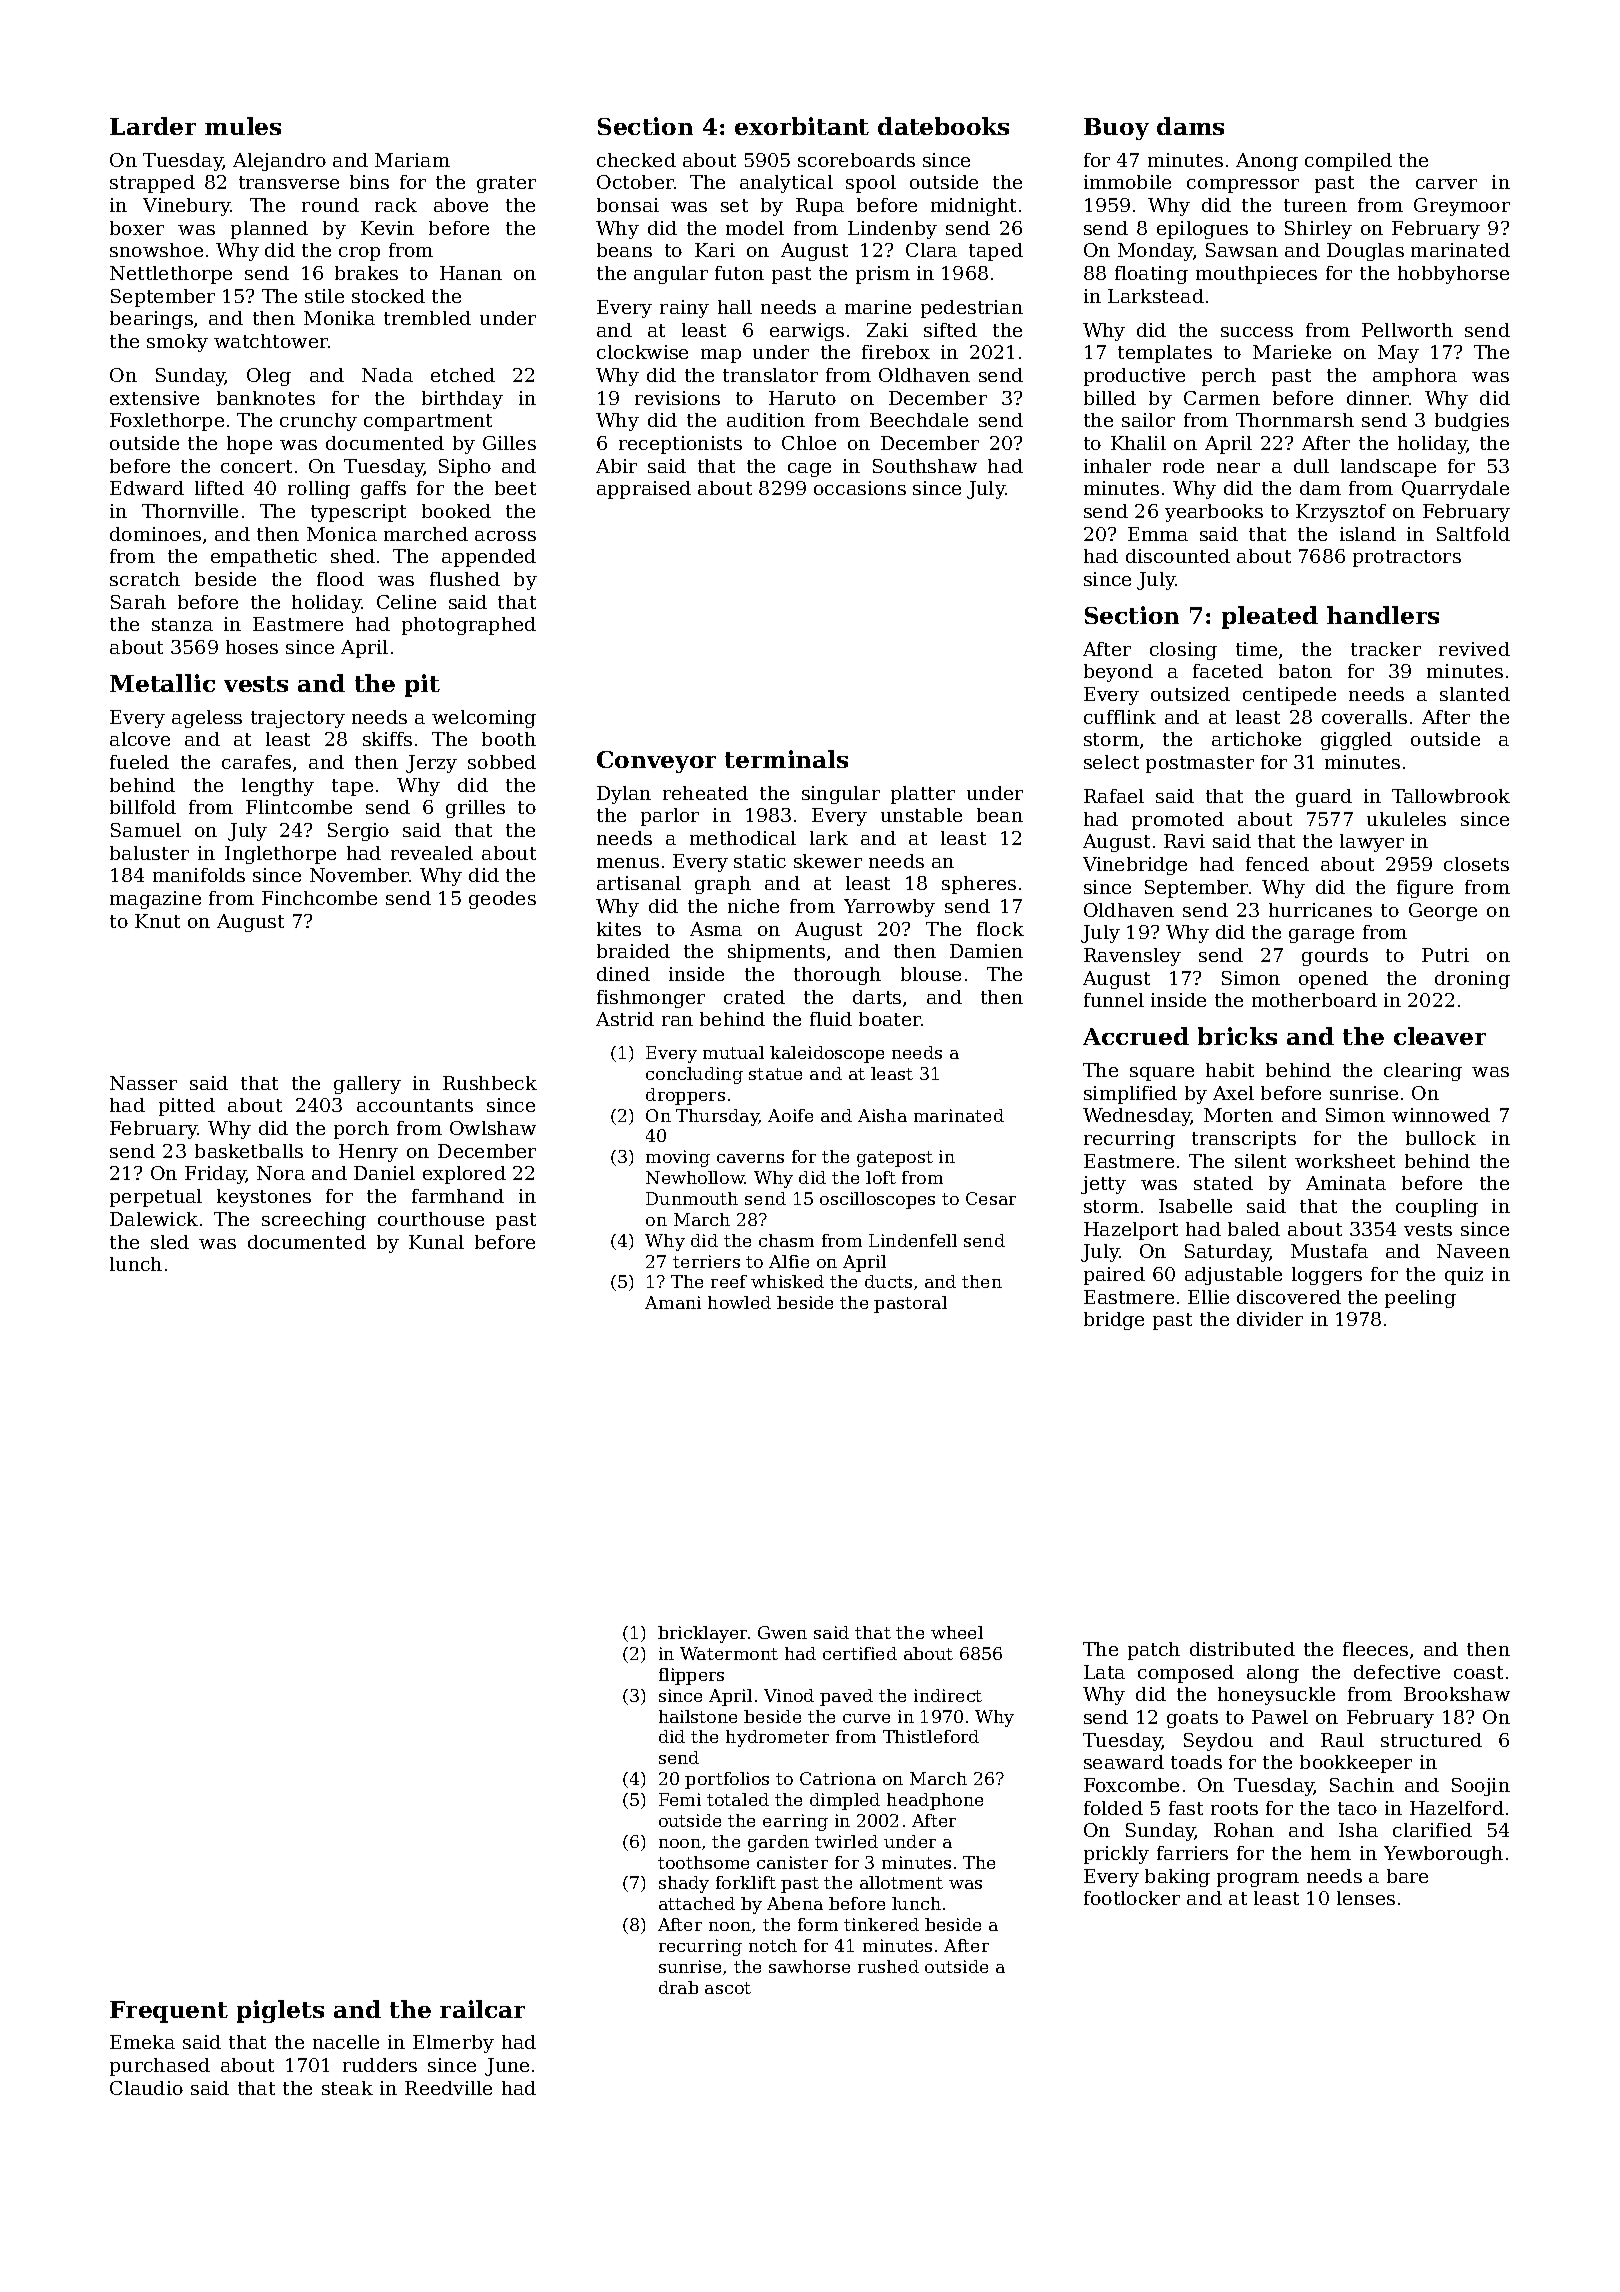 The width and height of the document is (1620, 2292). What do you see at coordinates (1238, 468) in the document?
I see `near` at bounding box center [1238, 468].
